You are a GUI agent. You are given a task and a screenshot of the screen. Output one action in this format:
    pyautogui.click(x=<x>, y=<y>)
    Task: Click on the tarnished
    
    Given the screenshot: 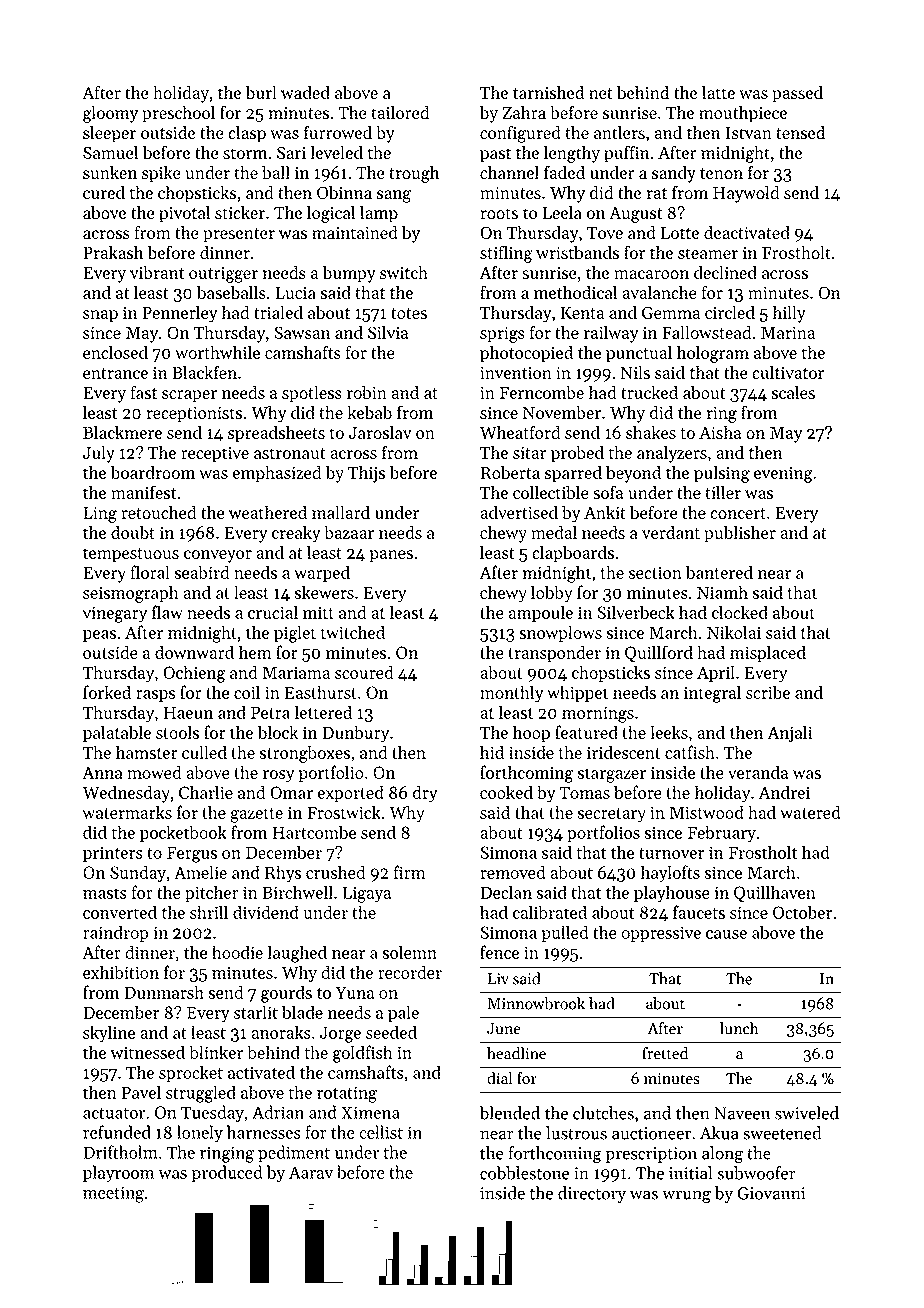 What is the action you would take?
    pyautogui.click(x=548, y=92)
